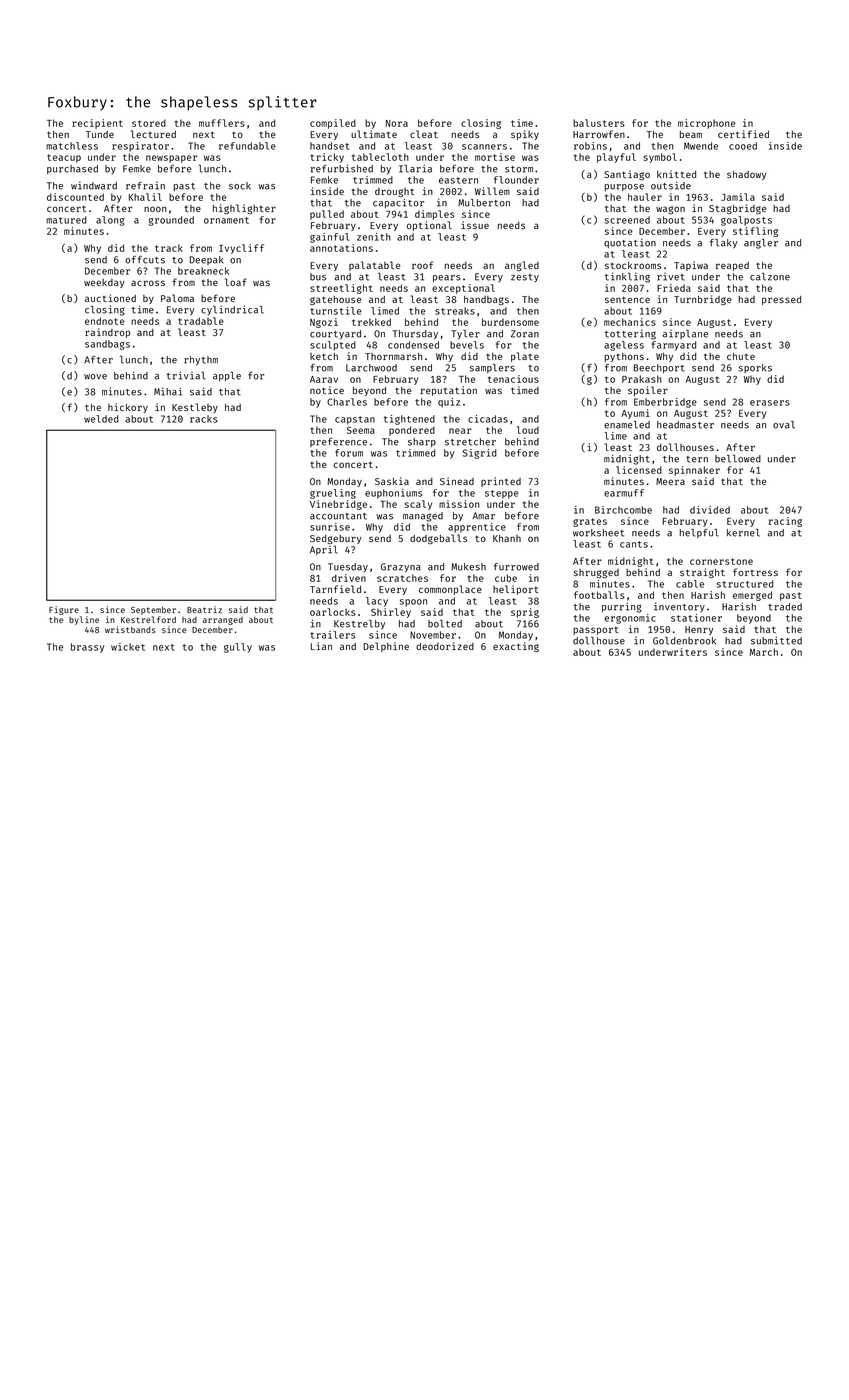 Image resolution: width=849 pixels, height=1400 pixels. What do you see at coordinates (204, 419) in the screenshot?
I see `racks` at bounding box center [204, 419].
